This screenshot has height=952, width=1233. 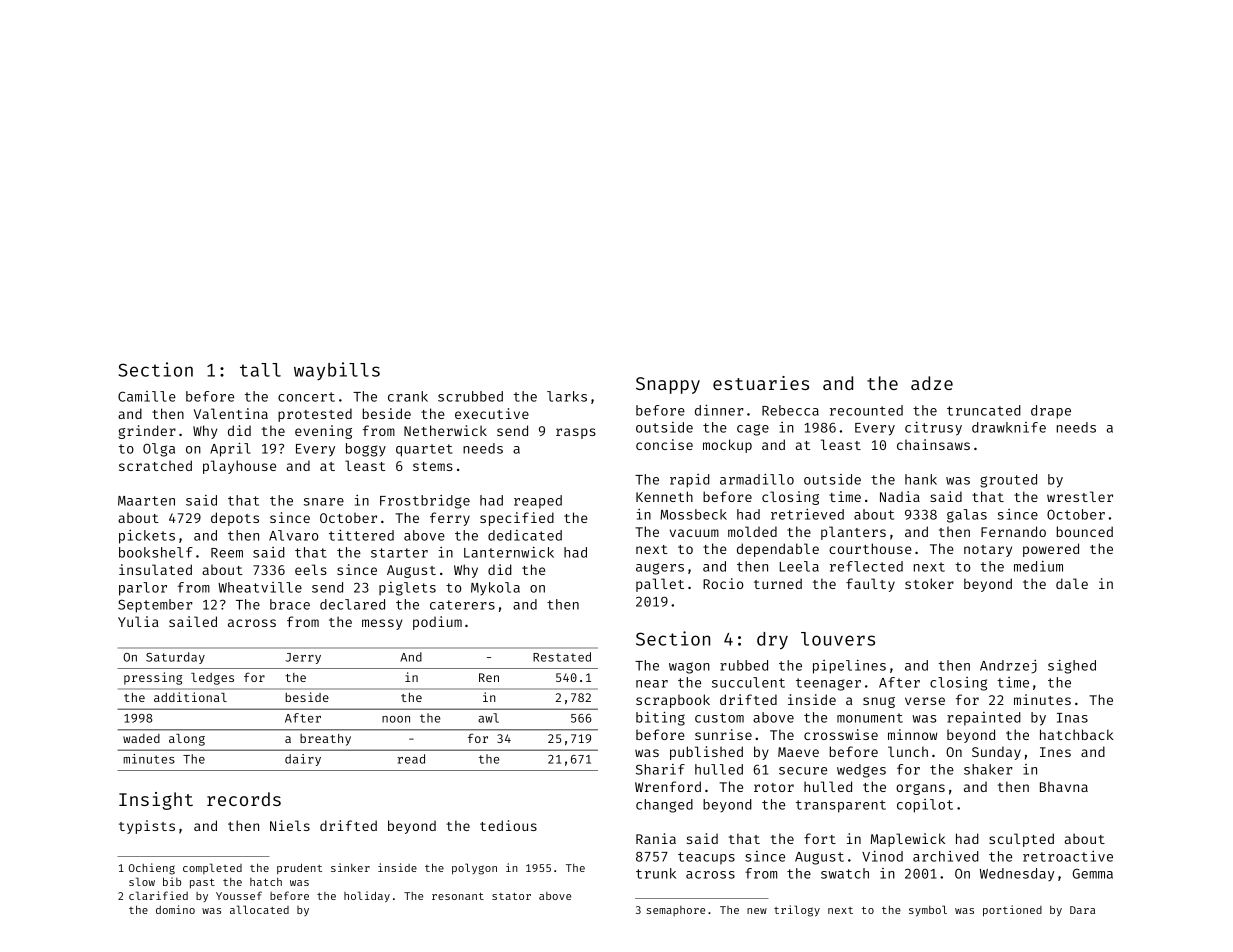 I want to click on Valentina, so click(x=231, y=413).
